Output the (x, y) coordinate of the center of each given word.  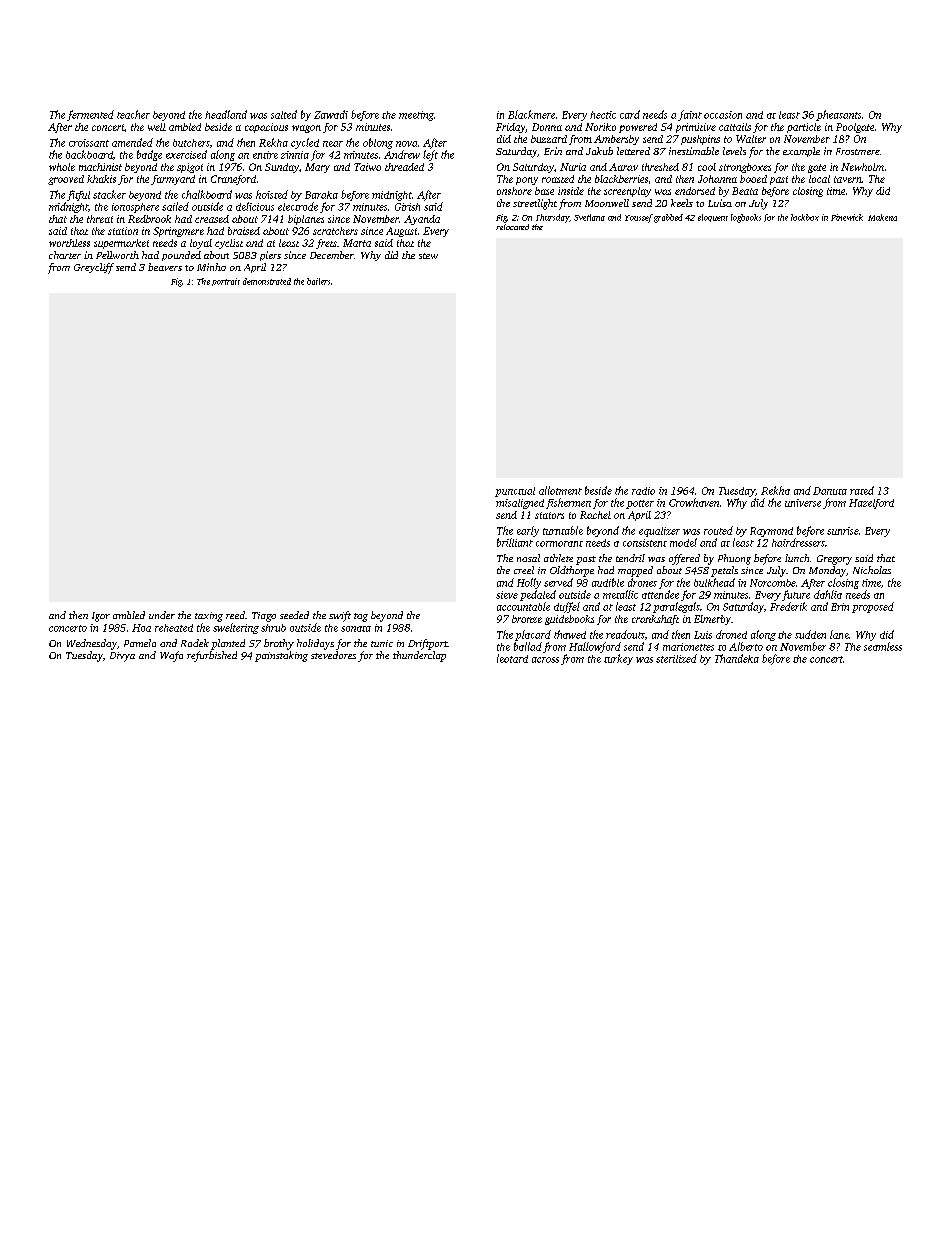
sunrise (843, 531)
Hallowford (595, 647)
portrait (226, 282)
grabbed (668, 218)
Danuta (830, 491)
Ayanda (422, 220)
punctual (515, 492)
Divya (122, 657)
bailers (318, 281)
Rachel (595, 515)
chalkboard (207, 194)
